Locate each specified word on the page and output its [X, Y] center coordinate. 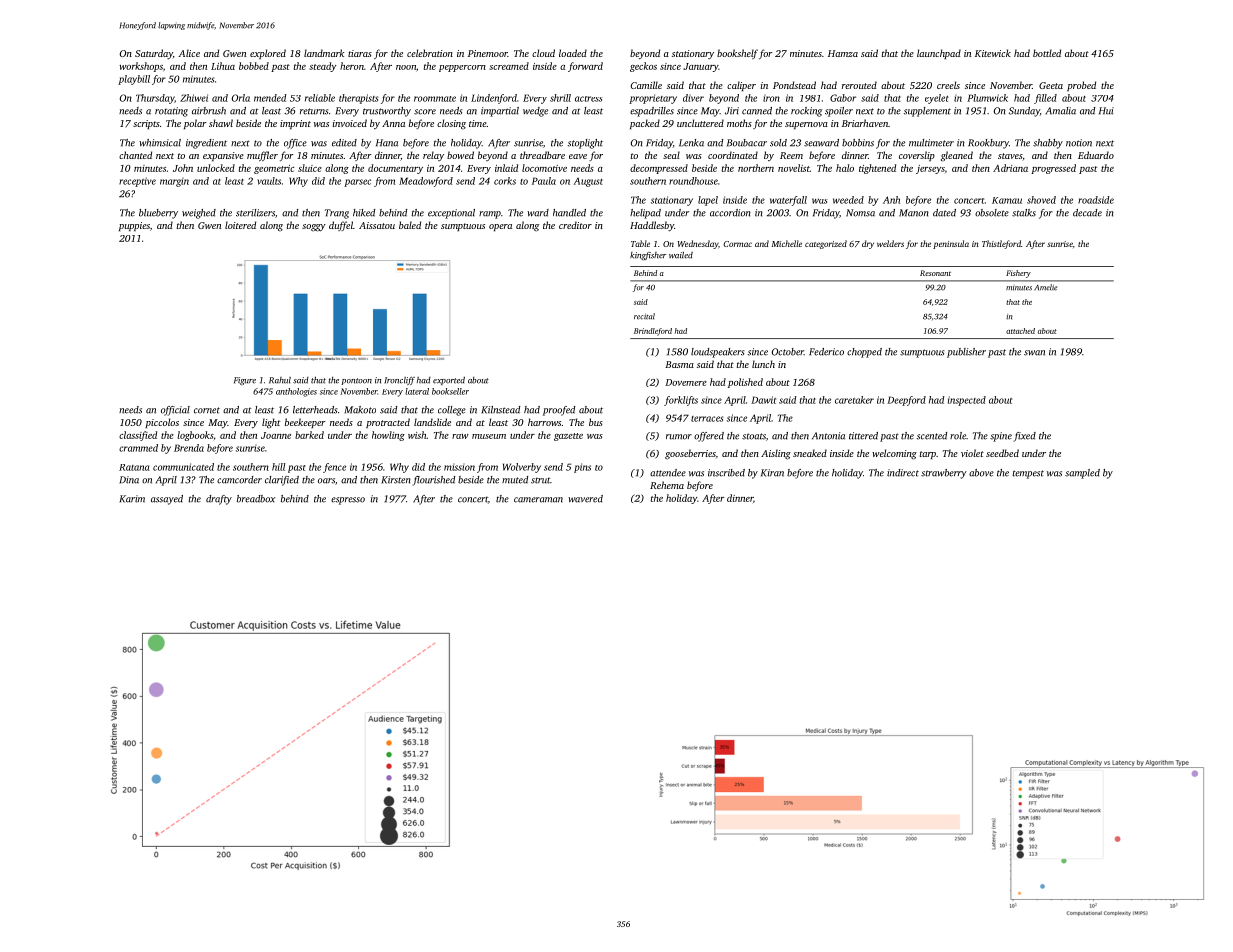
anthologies [296, 392]
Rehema [667, 485]
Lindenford [494, 99]
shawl [221, 123]
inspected [967, 401]
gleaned [957, 156]
